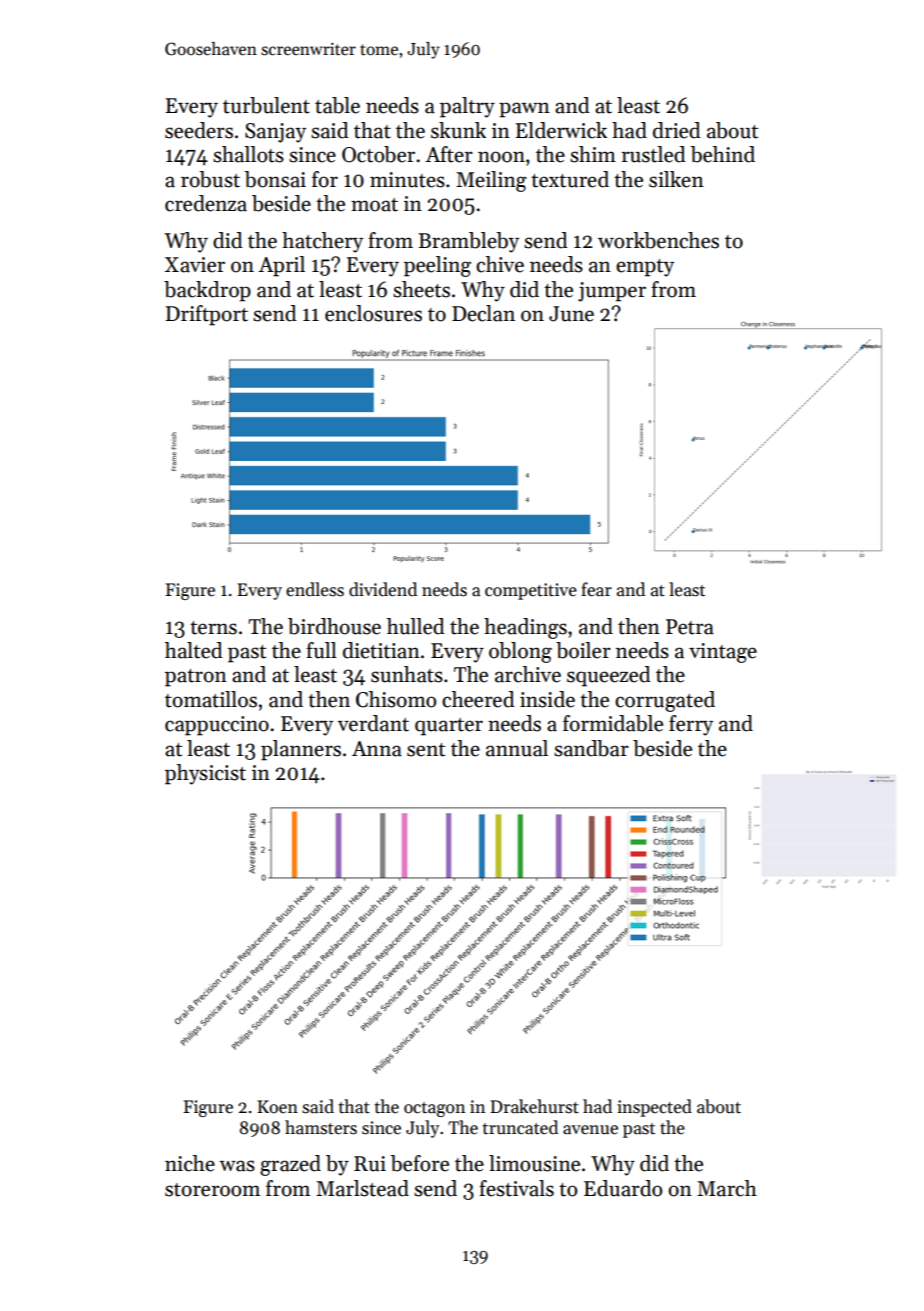 This document has height=1311, width=924. Describe the element at coordinates (467, 107) in the document. I see `paltry` at that location.
